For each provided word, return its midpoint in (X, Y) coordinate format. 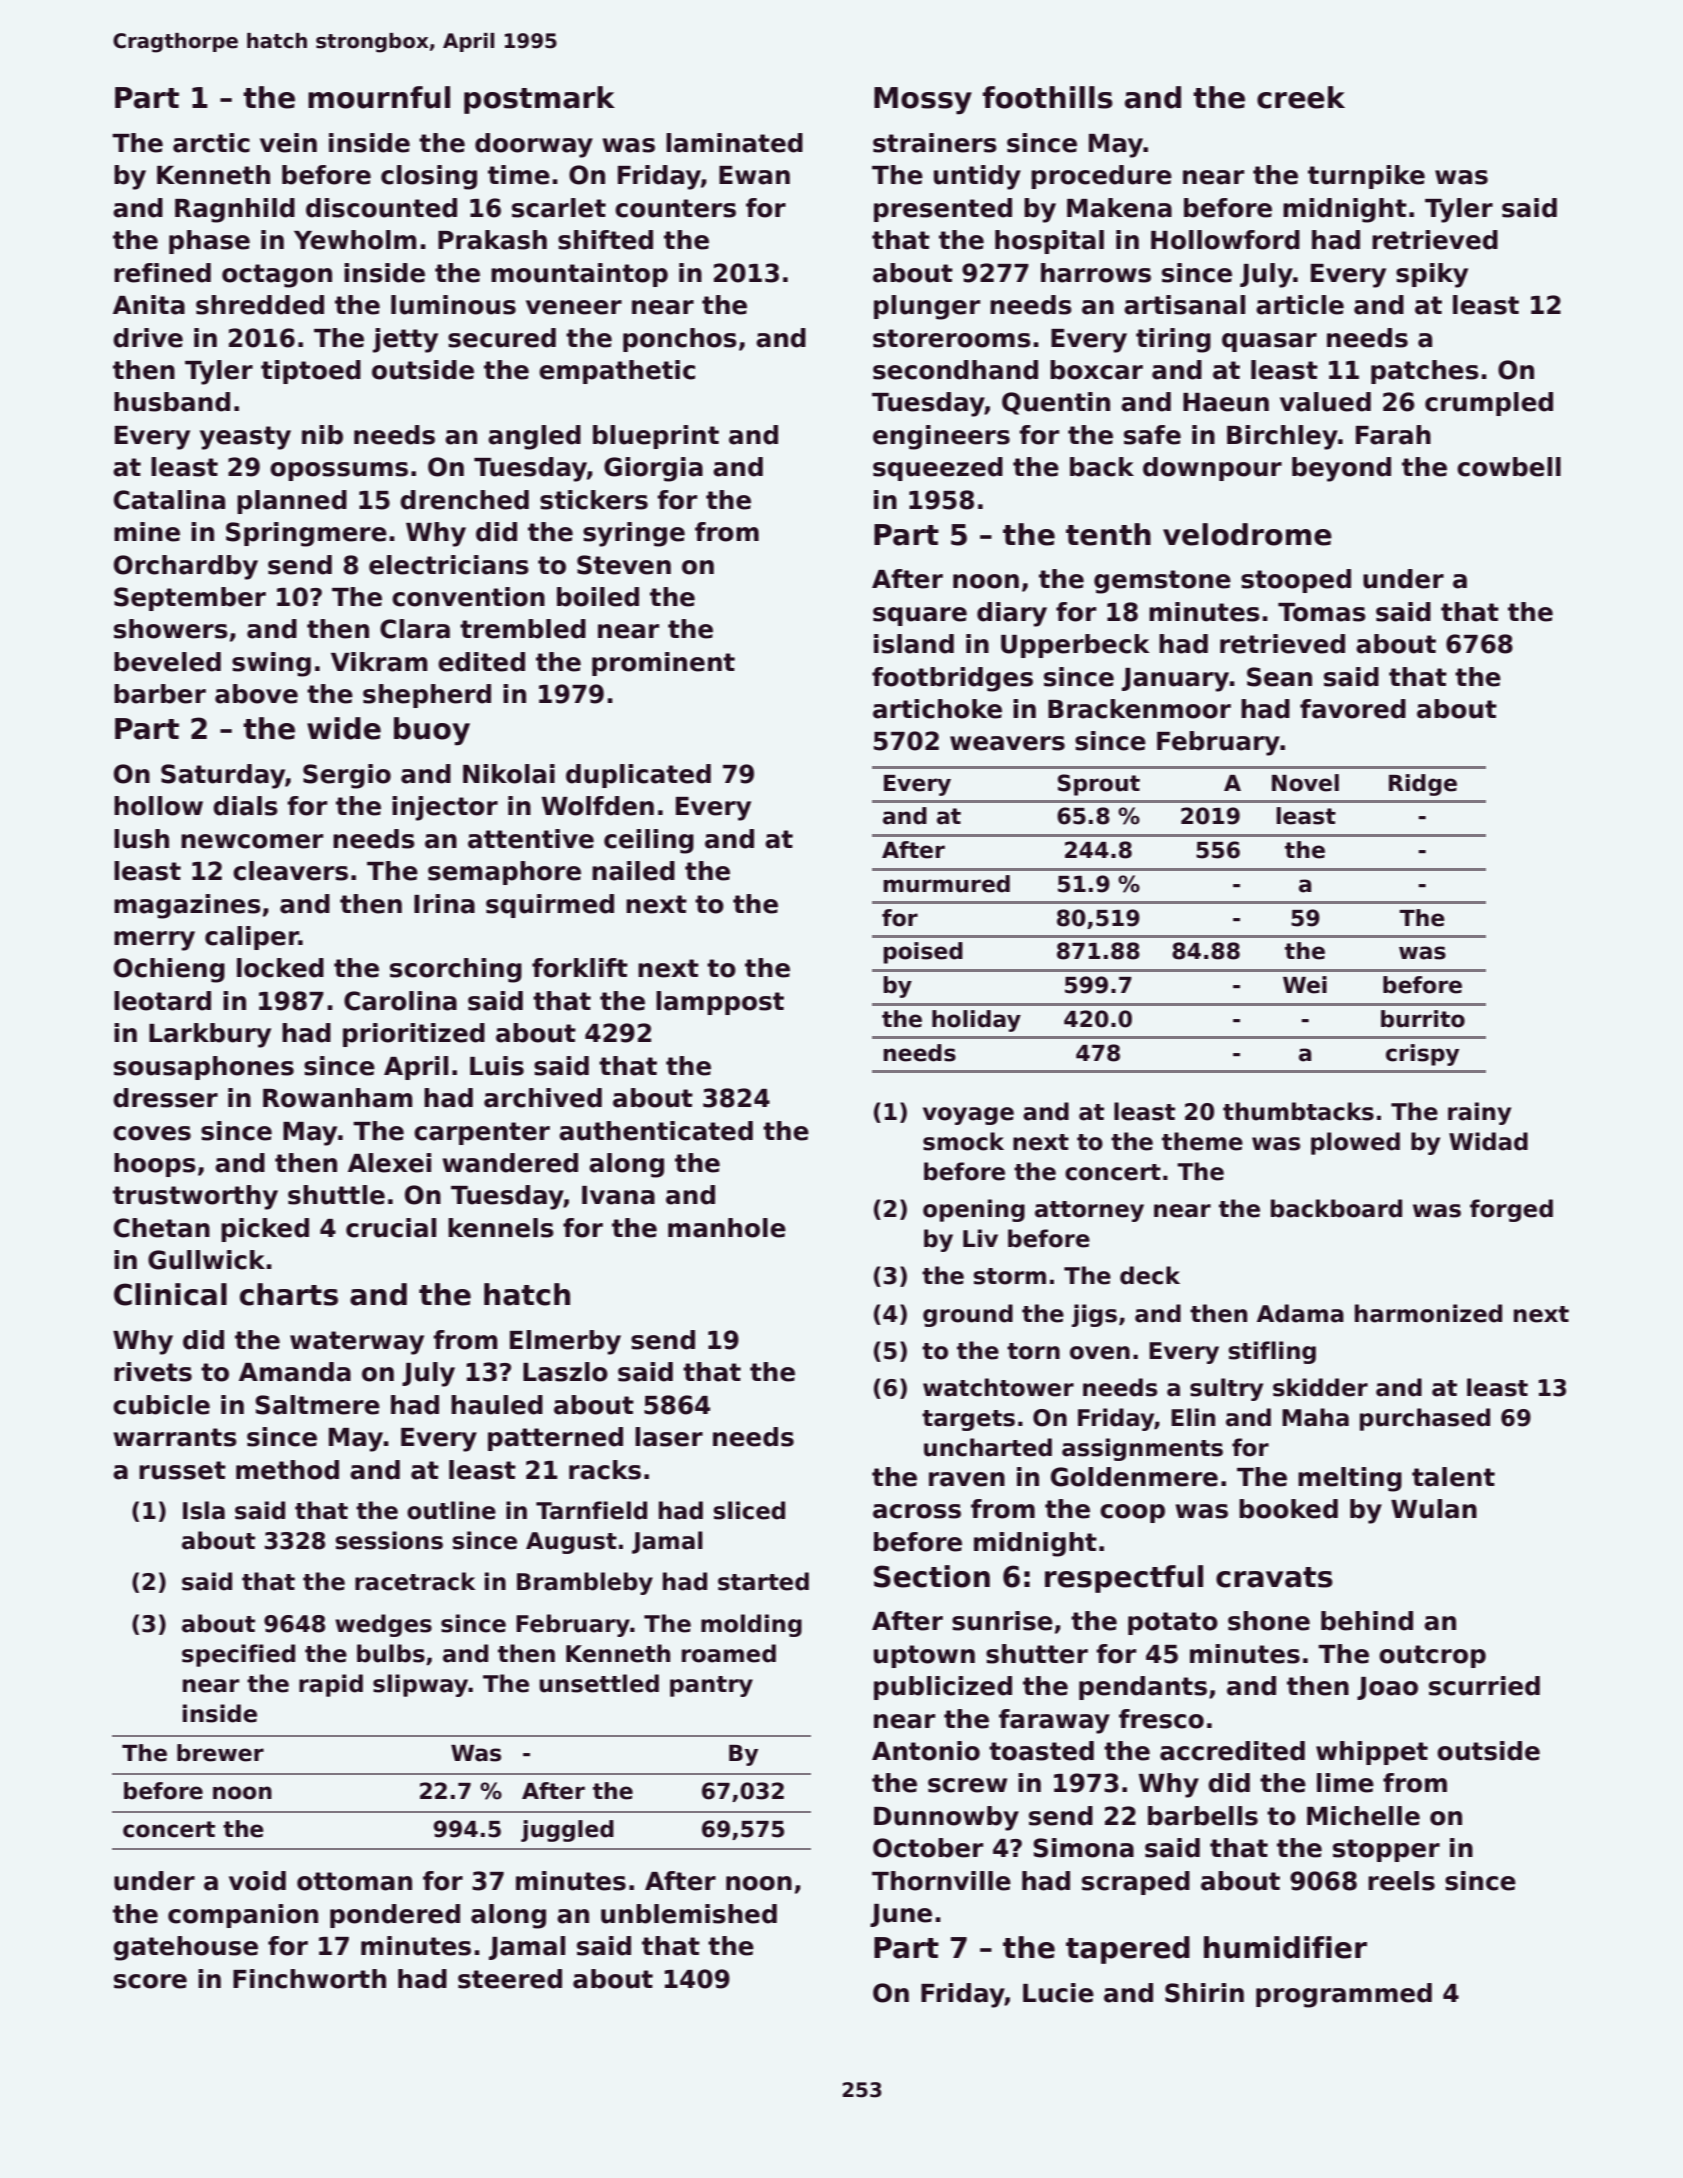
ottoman (354, 1881)
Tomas (1322, 612)
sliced (749, 1510)
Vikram (379, 662)
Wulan (1434, 1509)
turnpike (1366, 177)
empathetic (617, 372)
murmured (946, 884)
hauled (497, 1405)
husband (172, 402)
